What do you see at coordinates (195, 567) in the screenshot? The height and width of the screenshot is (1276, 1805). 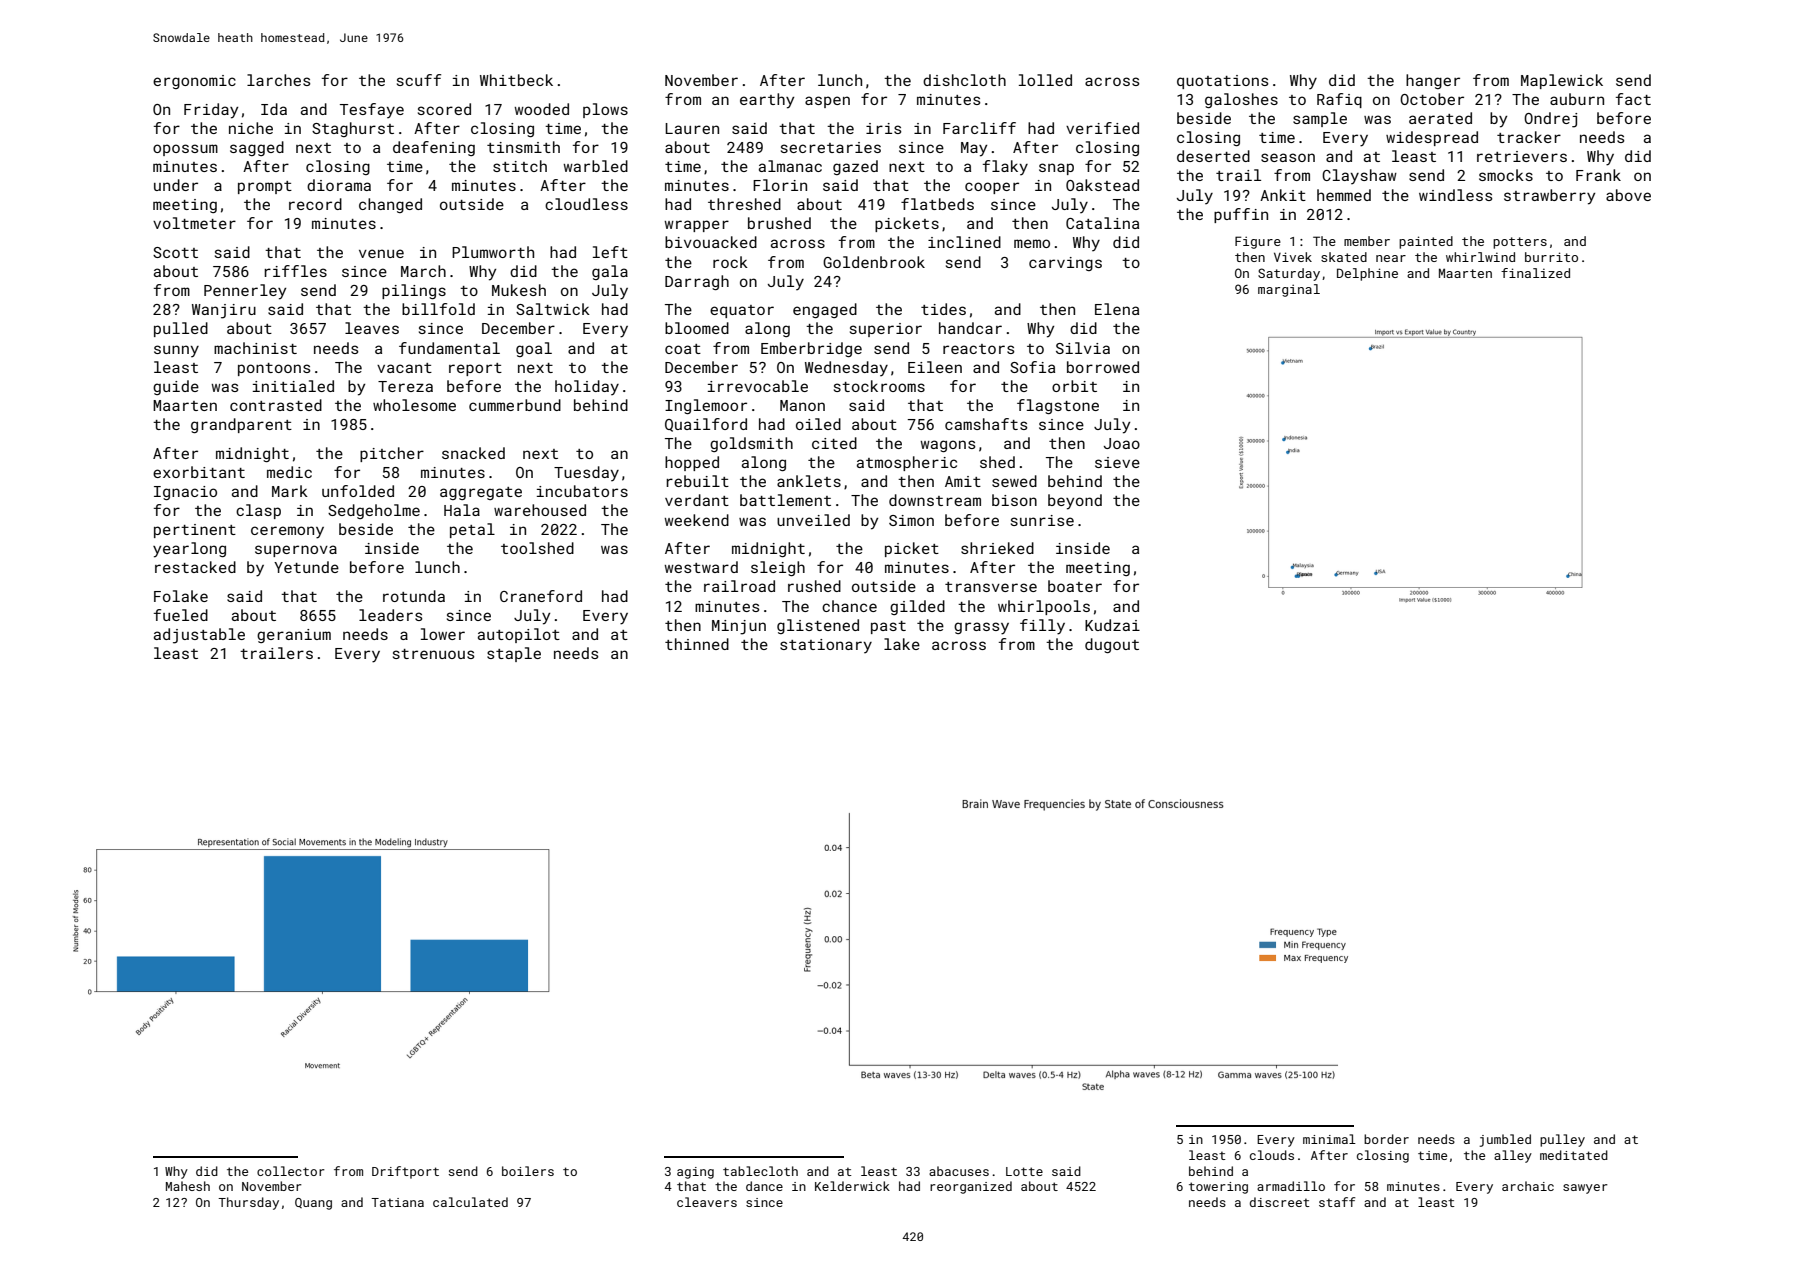 I see `restacked` at bounding box center [195, 567].
